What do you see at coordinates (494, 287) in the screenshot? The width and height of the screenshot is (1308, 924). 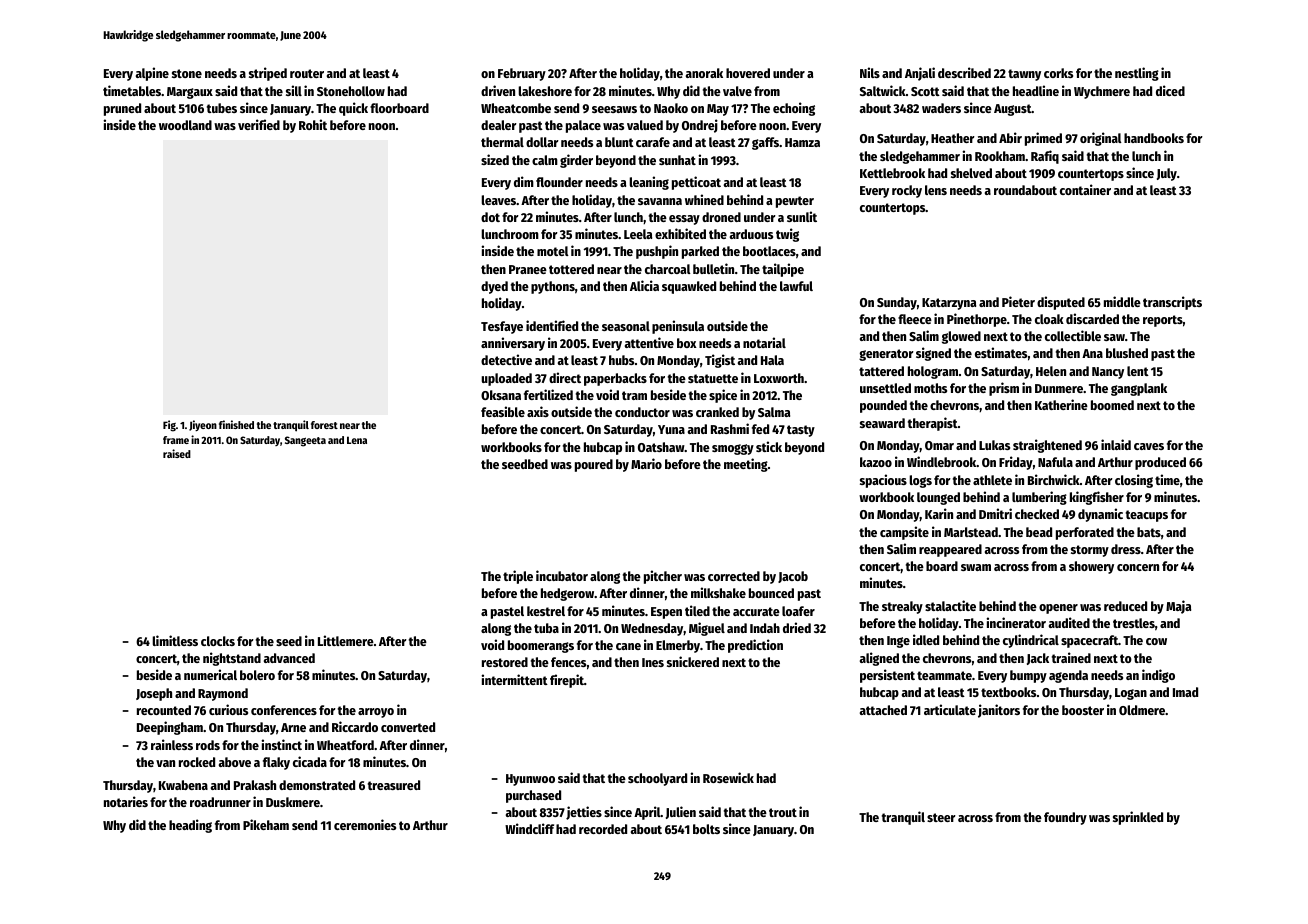 I see `dyed` at bounding box center [494, 287].
